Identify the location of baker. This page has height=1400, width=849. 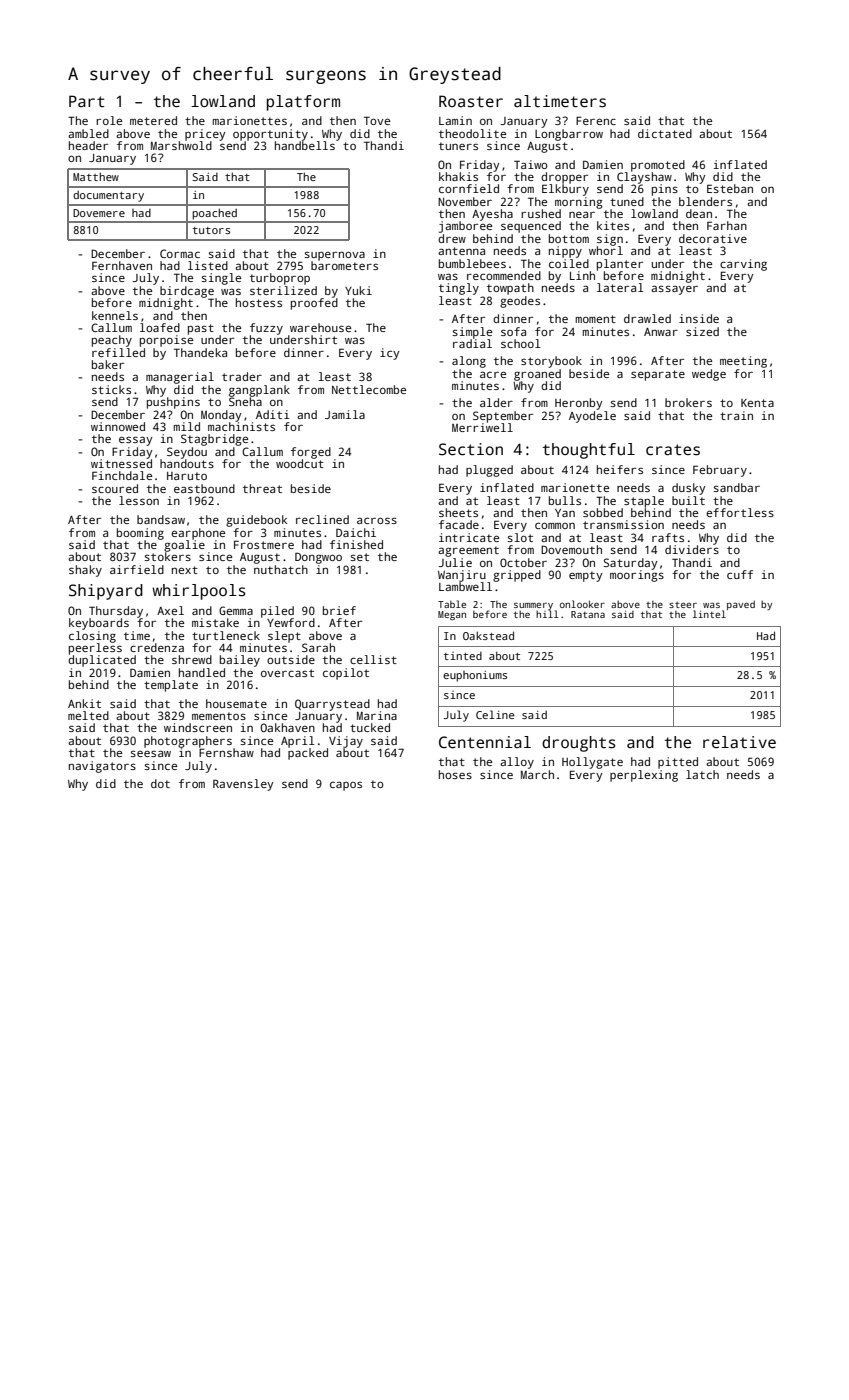
(108, 364).
